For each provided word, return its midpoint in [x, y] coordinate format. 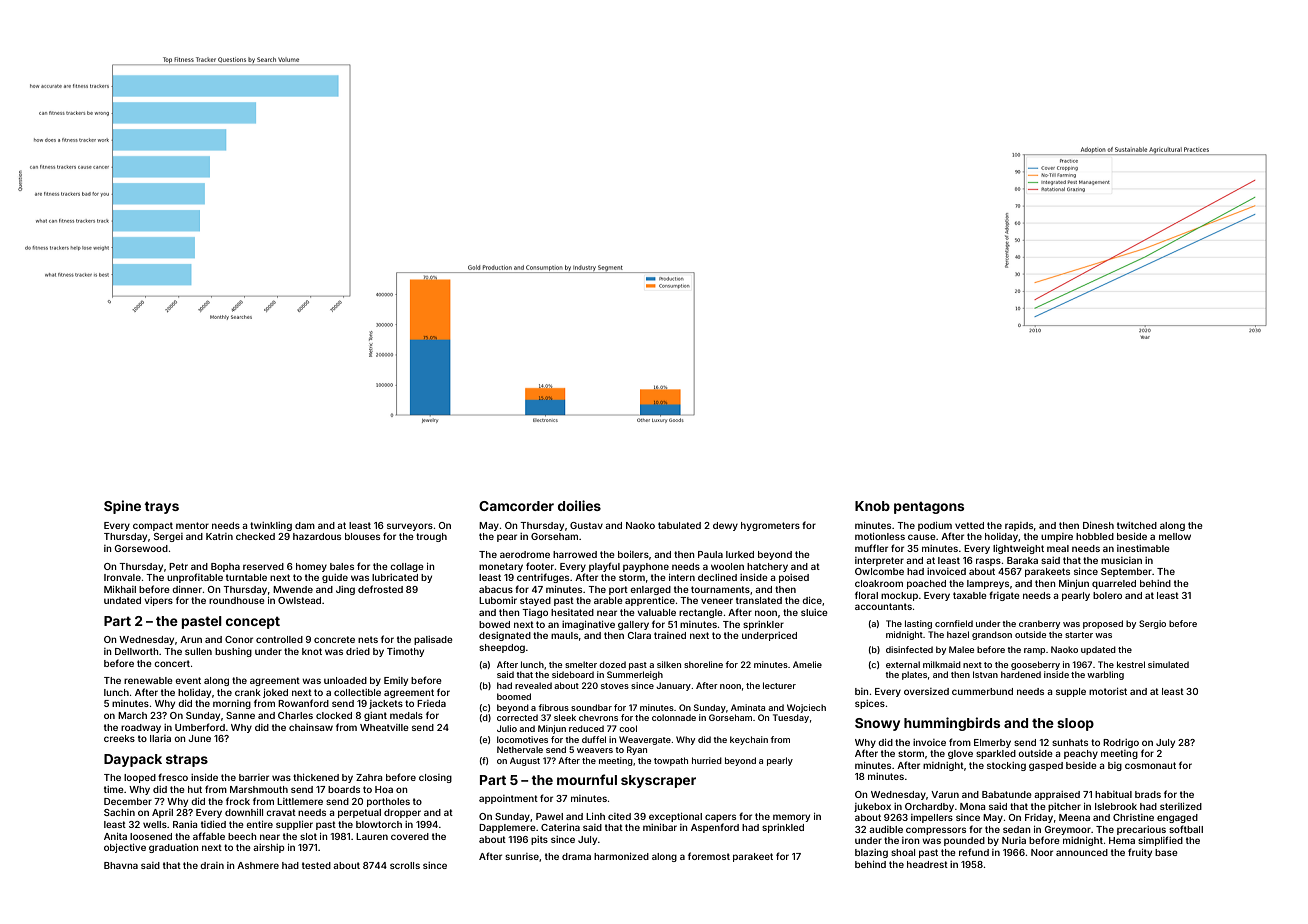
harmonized [621, 856]
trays [161, 507]
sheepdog [502, 648]
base [1166, 852]
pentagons [929, 507]
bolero [1107, 595]
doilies [579, 505]
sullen [198, 651]
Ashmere [258, 865]
